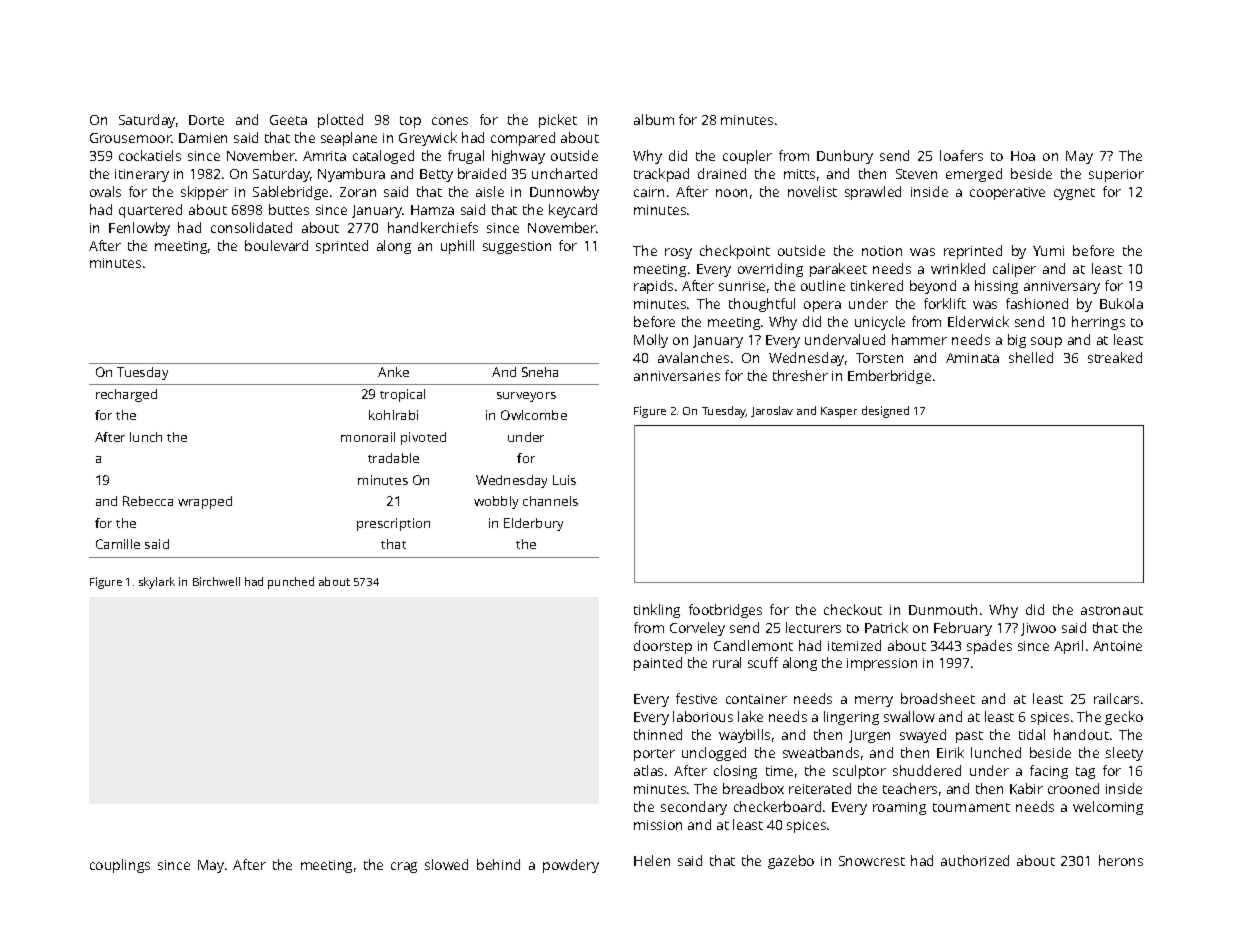  I want to click on footbridges, so click(725, 611).
